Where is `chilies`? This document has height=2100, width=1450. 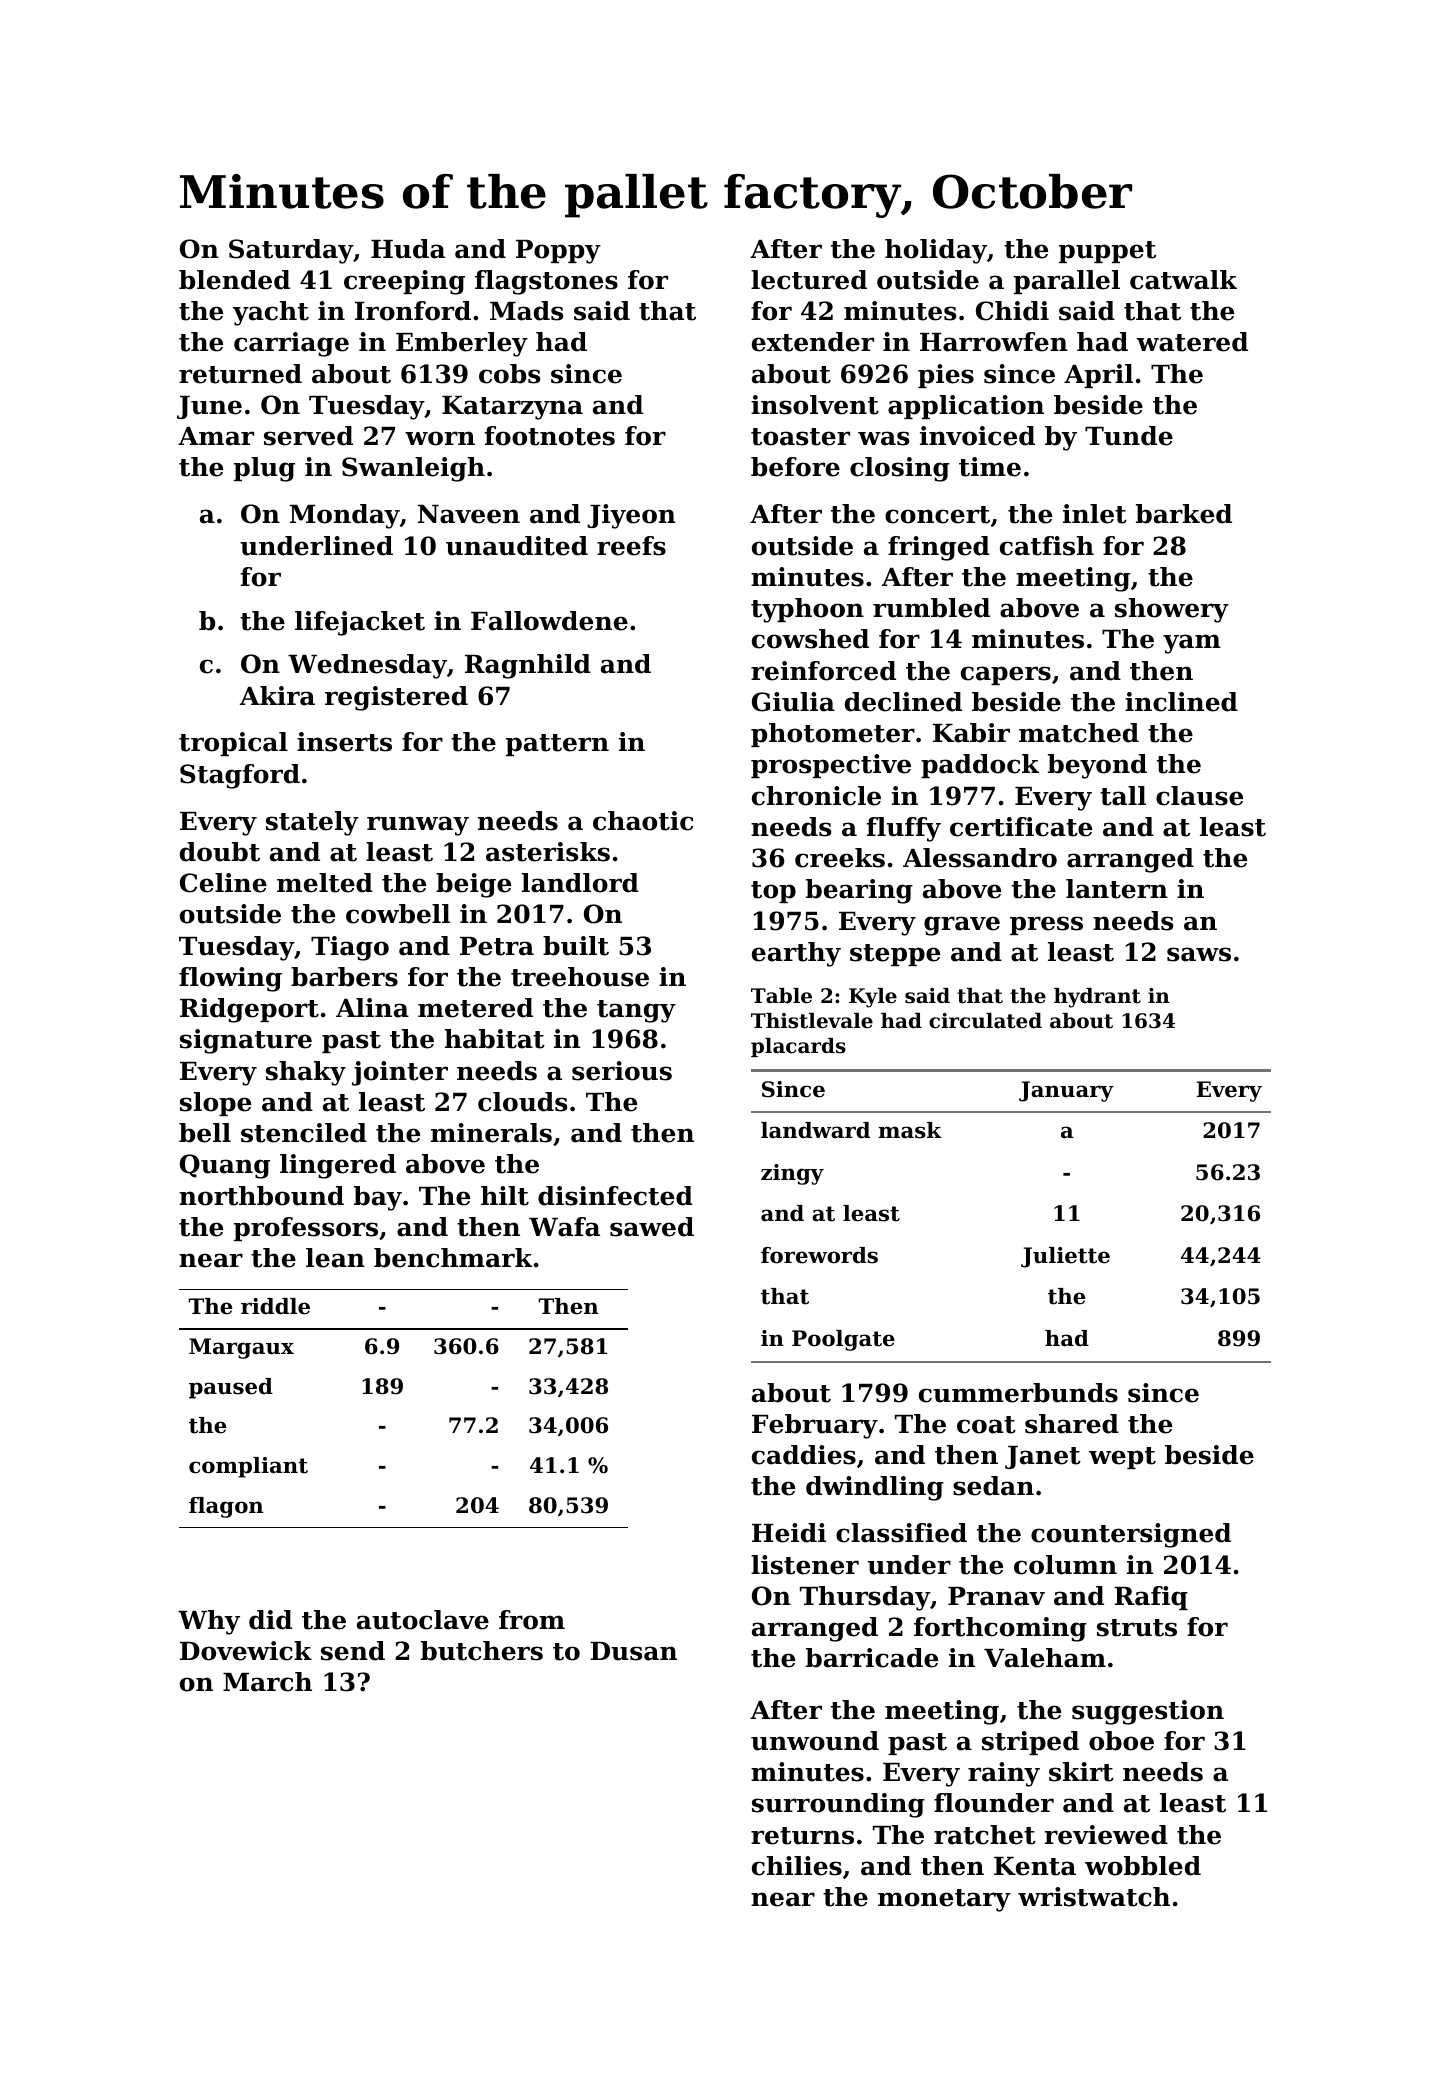 chilies is located at coordinates (797, 1866).
